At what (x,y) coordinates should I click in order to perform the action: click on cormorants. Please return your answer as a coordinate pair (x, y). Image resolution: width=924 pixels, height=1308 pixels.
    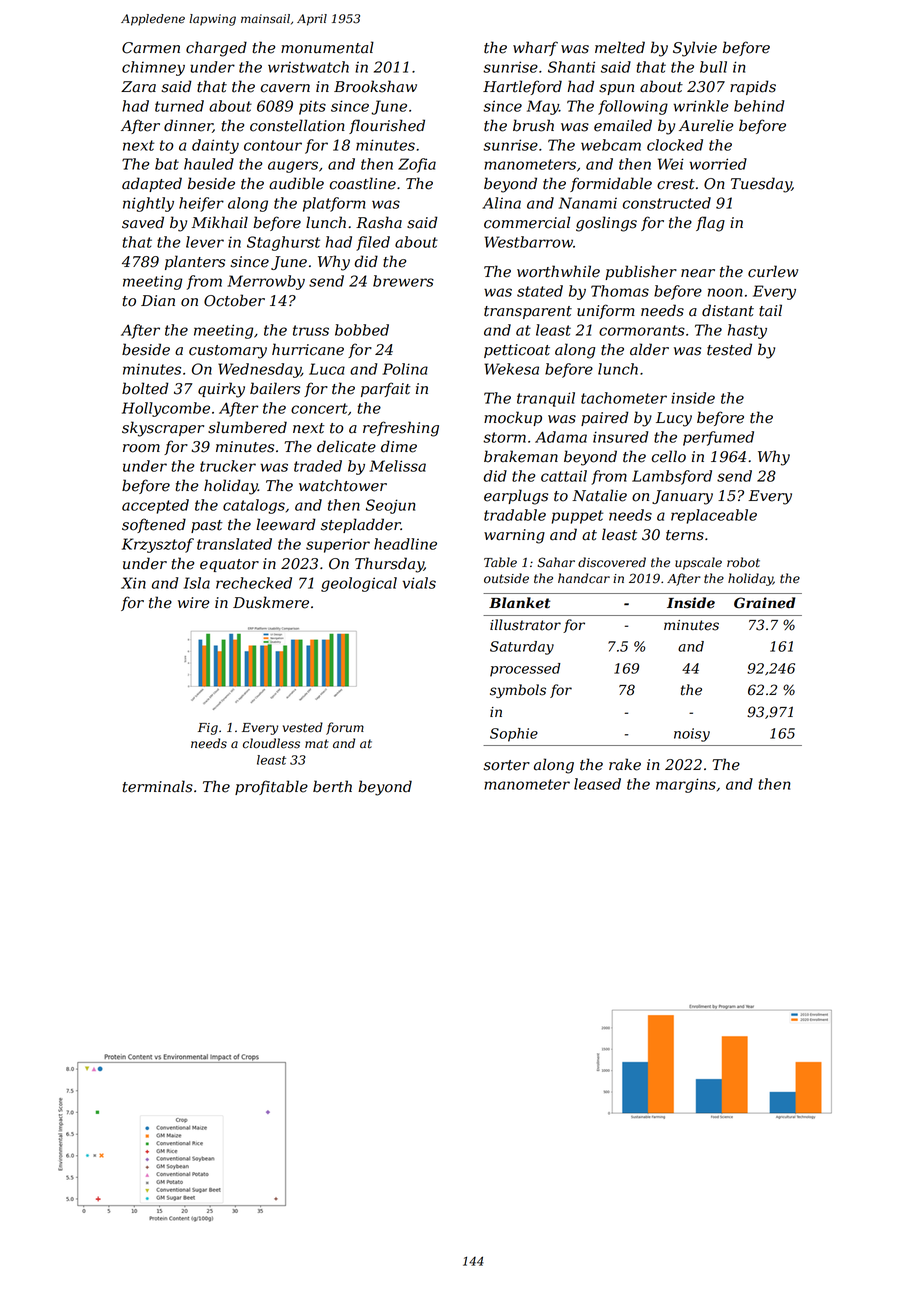
    Looking at the image, I should click on (642, 330).
